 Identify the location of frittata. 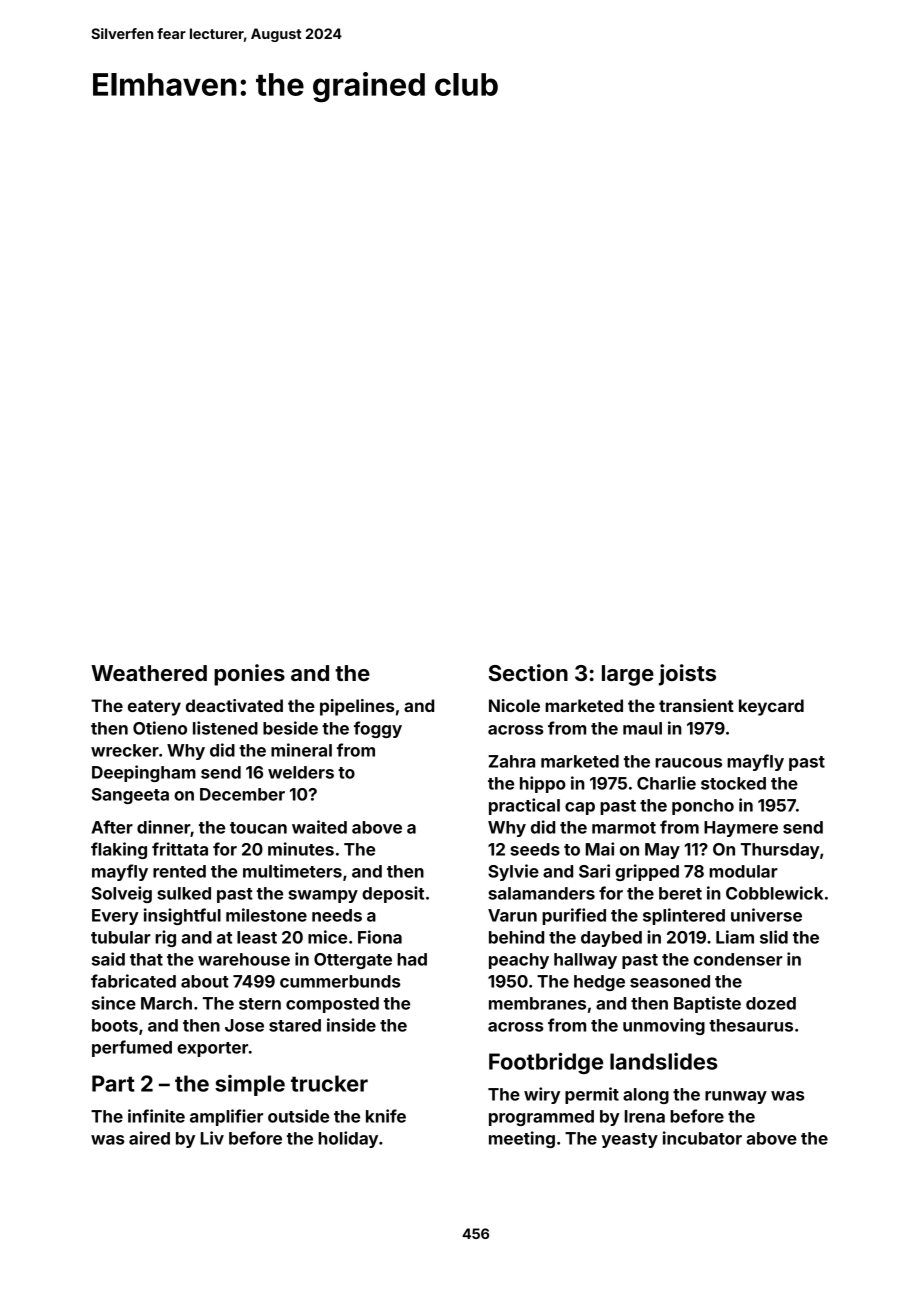
(180, 849).
